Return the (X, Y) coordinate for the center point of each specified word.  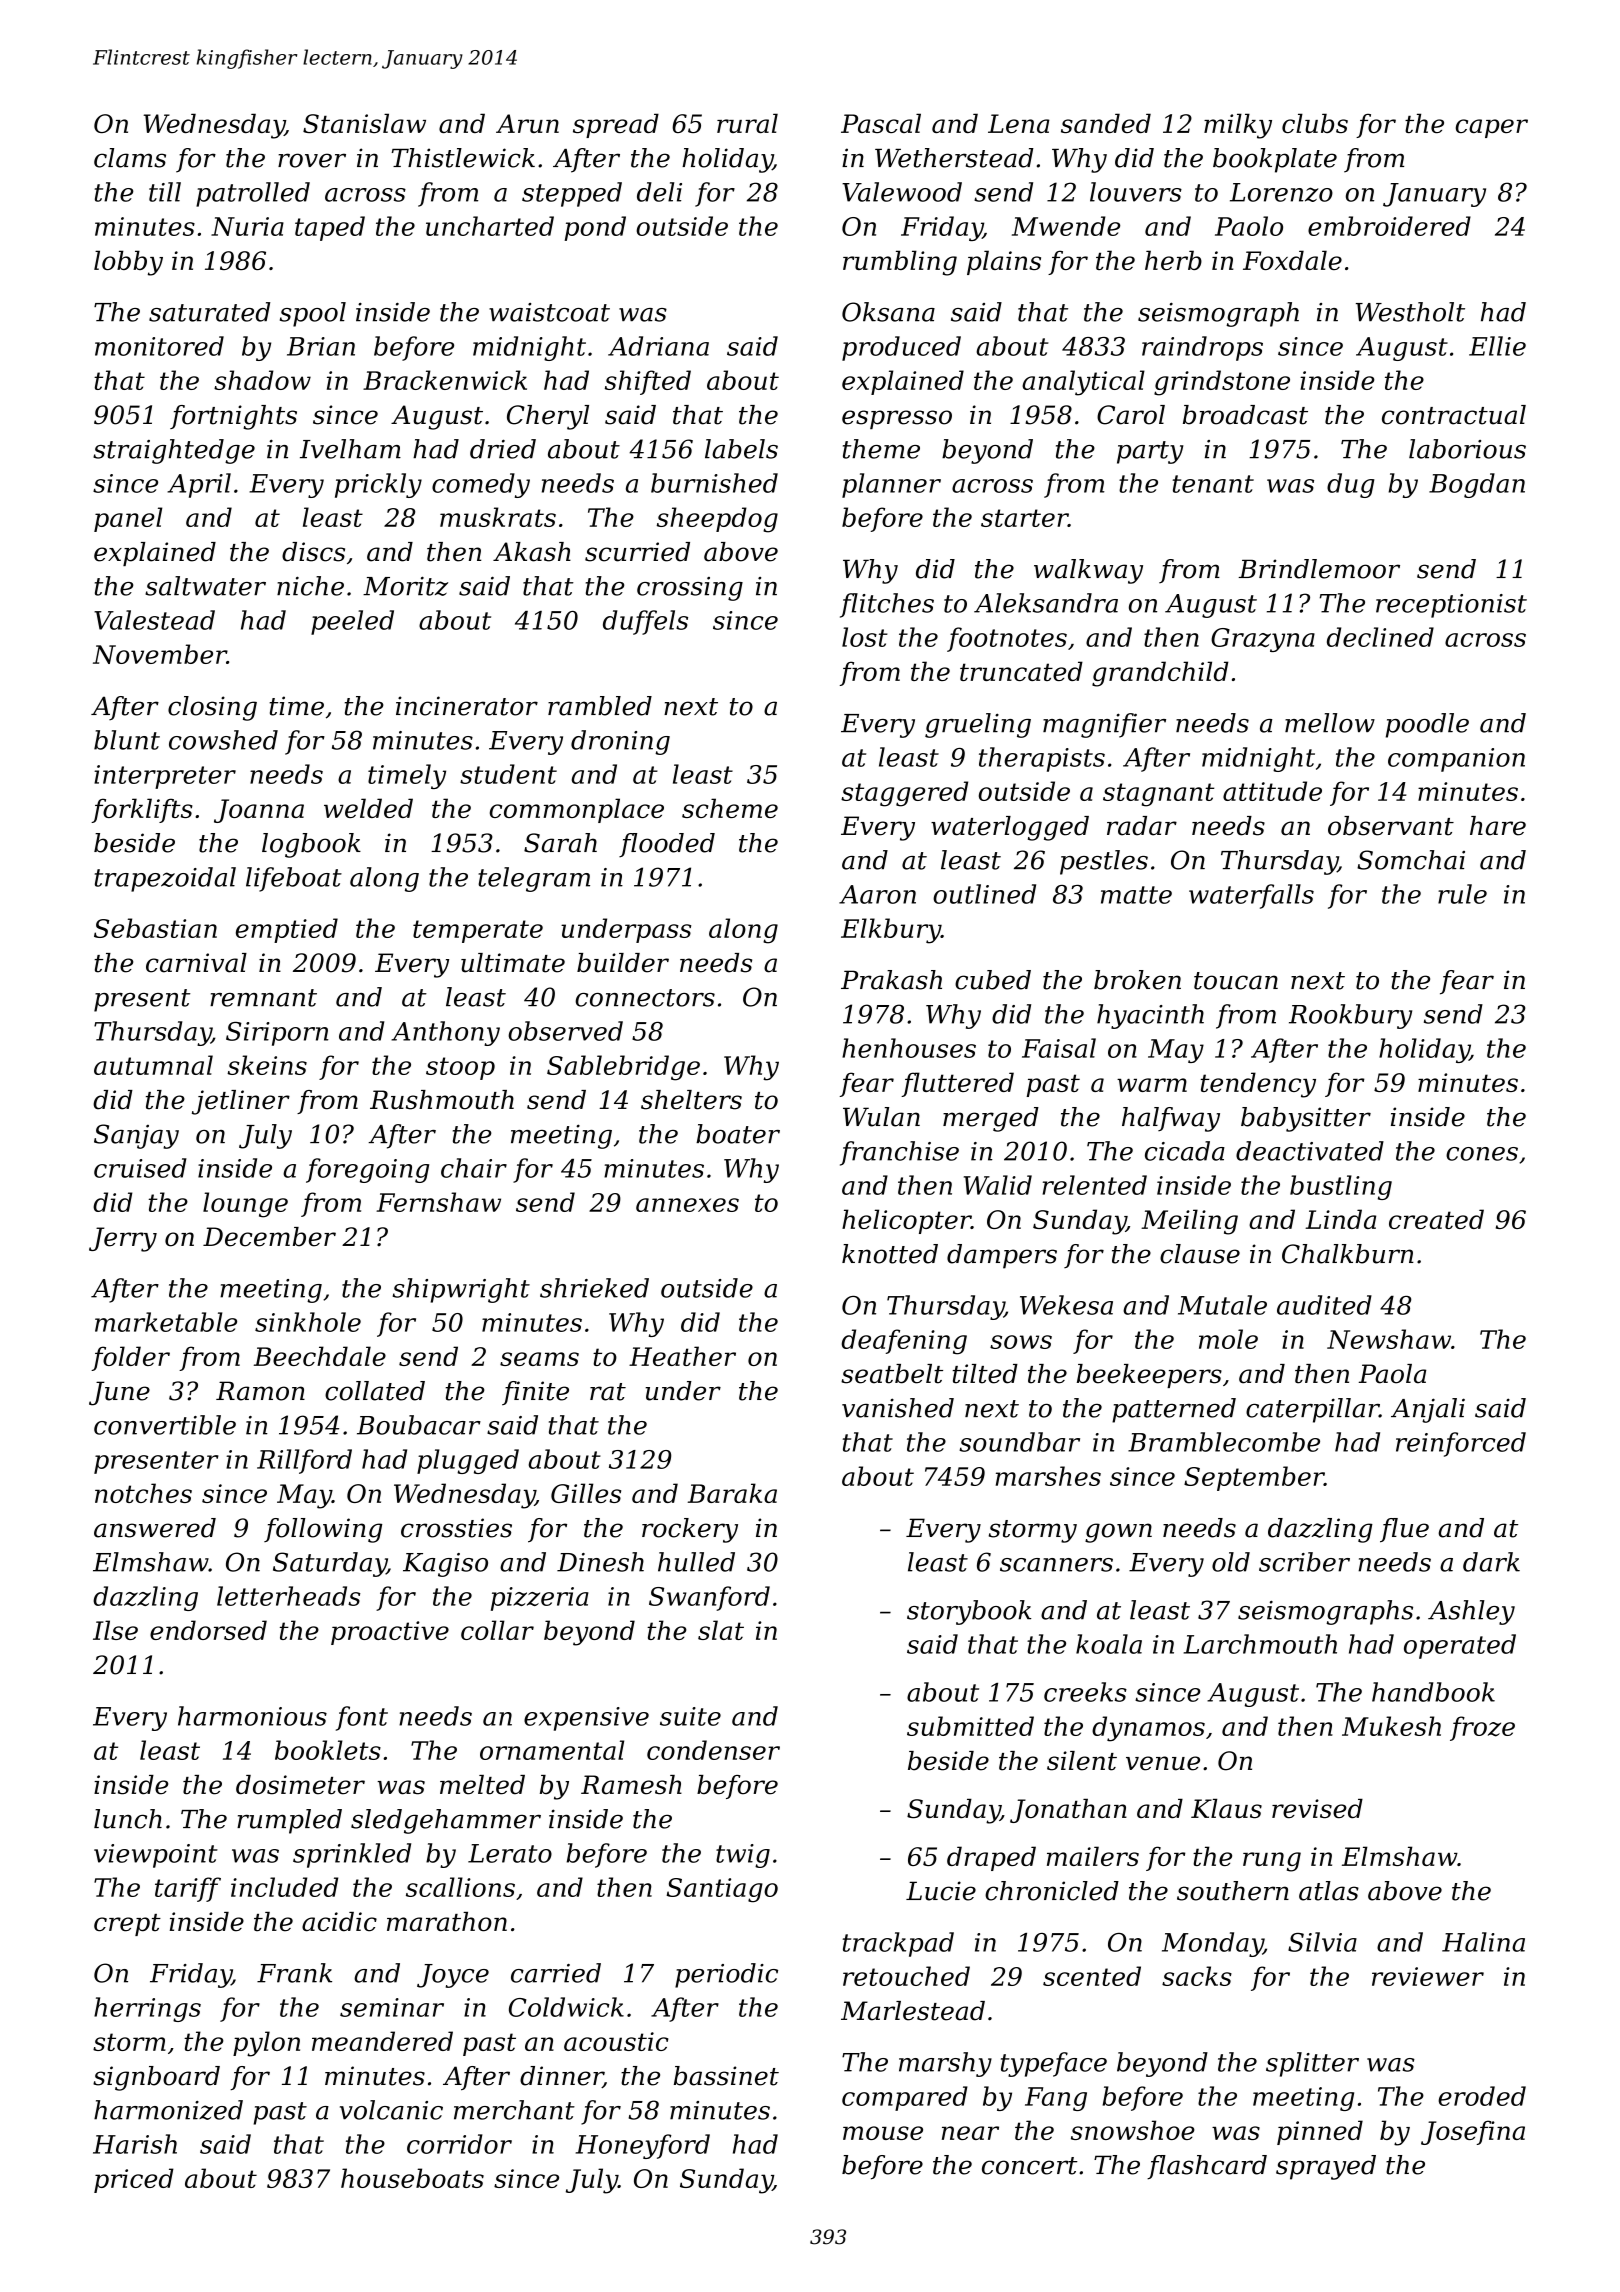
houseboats (412, 2178)
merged (991, 1119)
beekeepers (1149, 1376)
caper (1492, 128)
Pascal (881, 123)
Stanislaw (364, 123)
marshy (945, 2064)
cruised (140, 1168)
